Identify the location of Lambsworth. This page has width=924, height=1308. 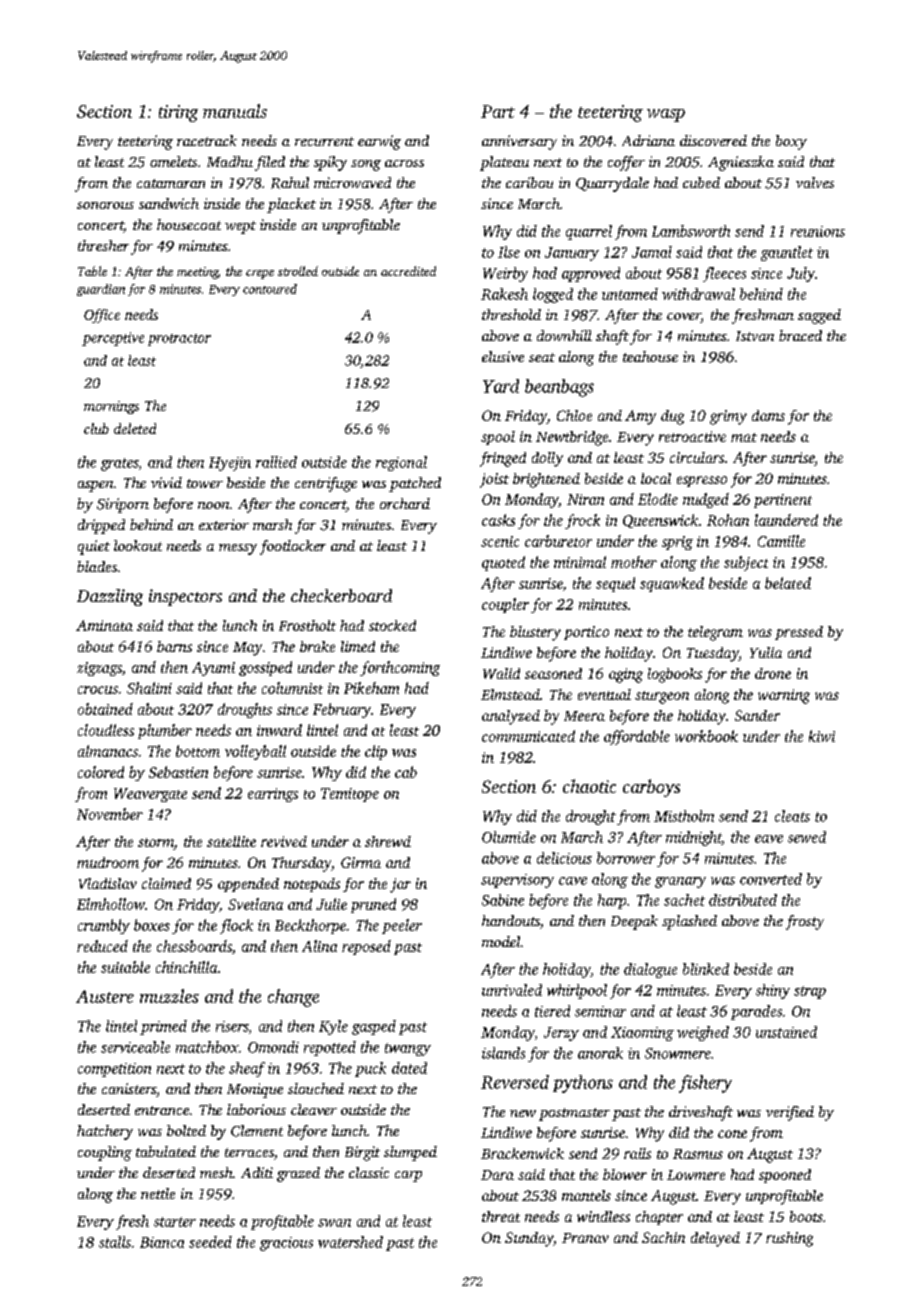
(691, 231).
